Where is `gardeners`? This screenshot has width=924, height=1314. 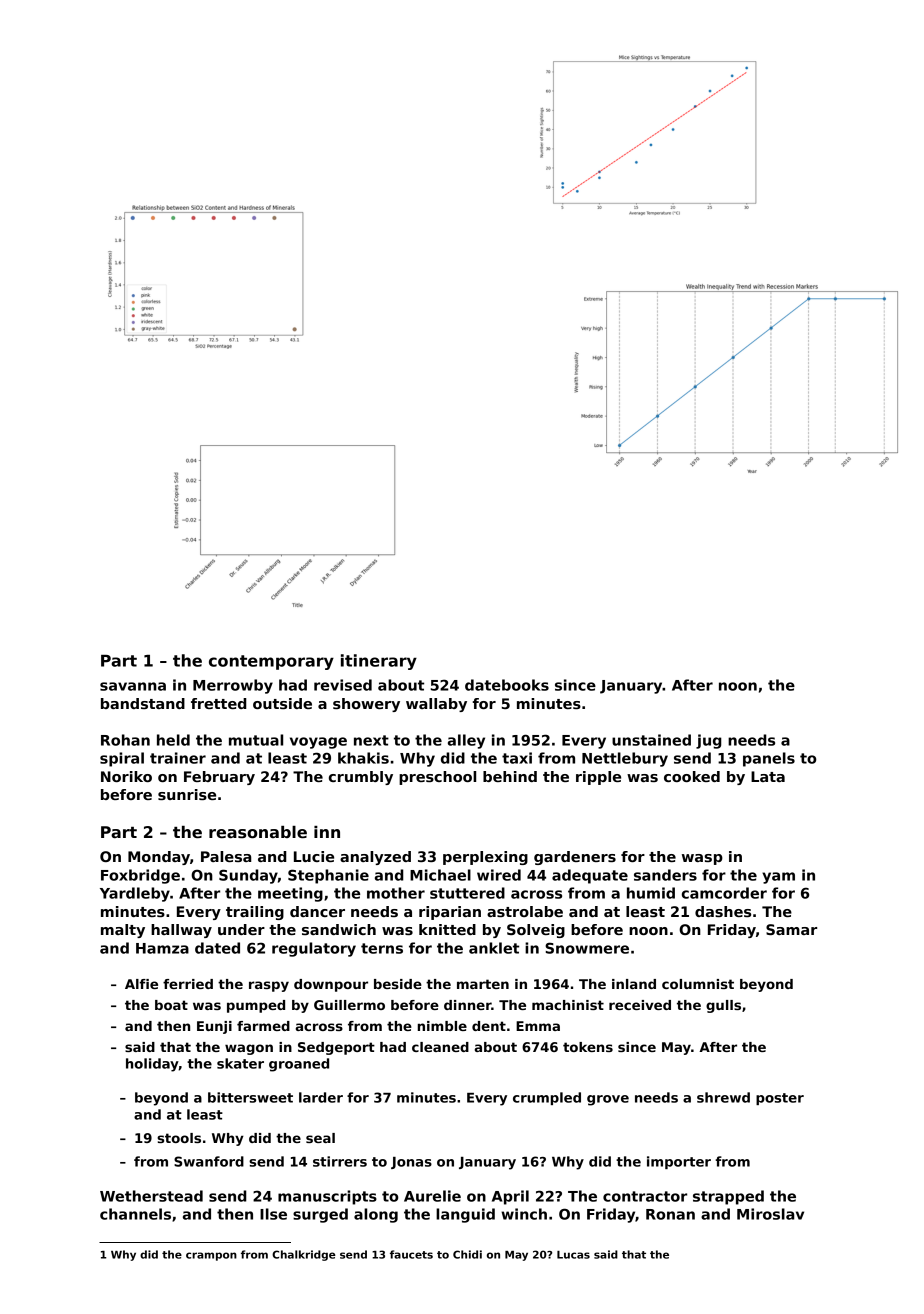
gardeners is located at coordinates (575, 858).
